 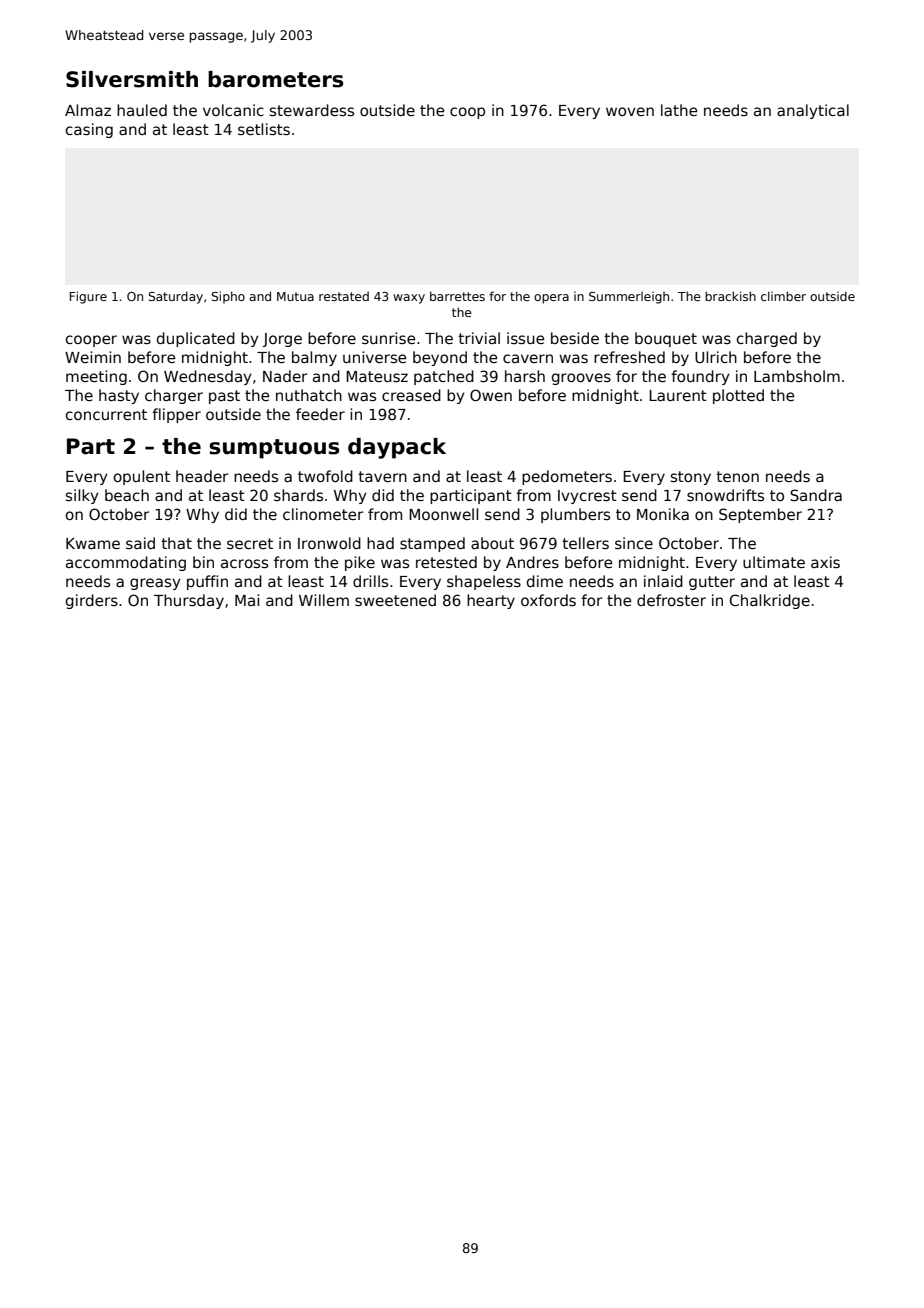 What do you see at coordinates (770, 601) in the document?
I see `Chalkridge` at bounding box center [770, 601].
